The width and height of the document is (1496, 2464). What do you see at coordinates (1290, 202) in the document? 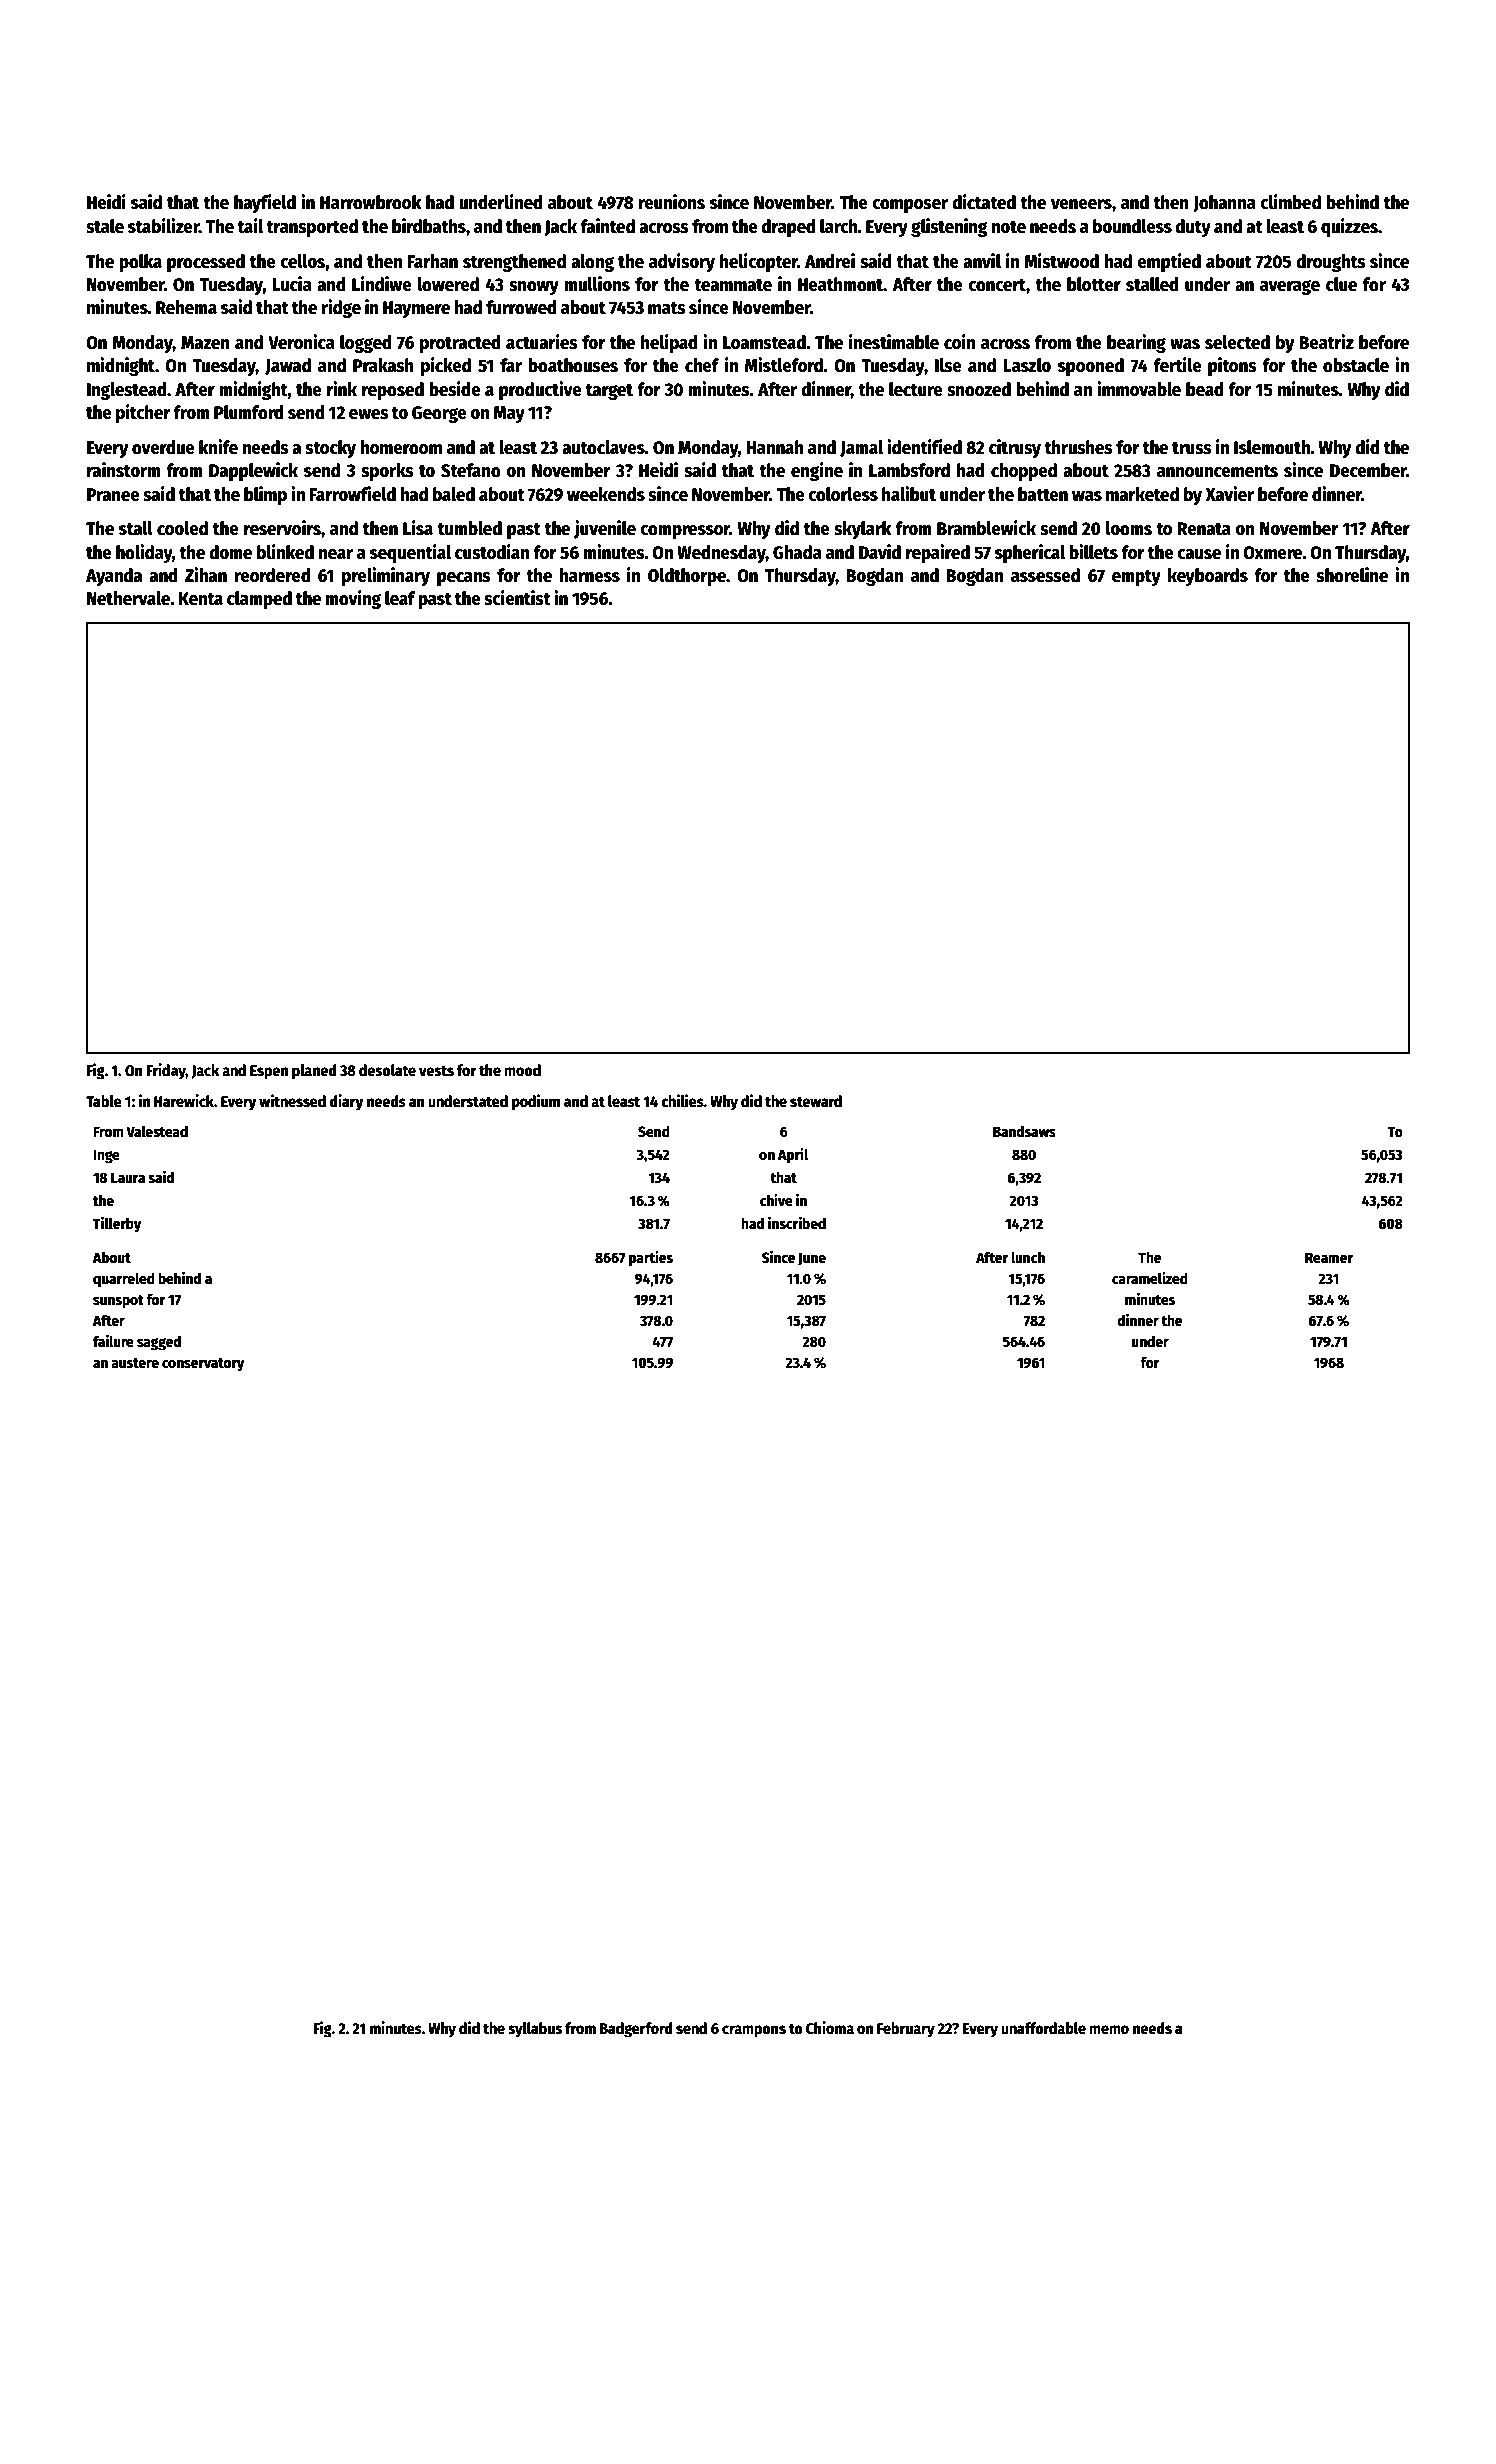
I see `climbed` at bounding box center [1290, 202].
